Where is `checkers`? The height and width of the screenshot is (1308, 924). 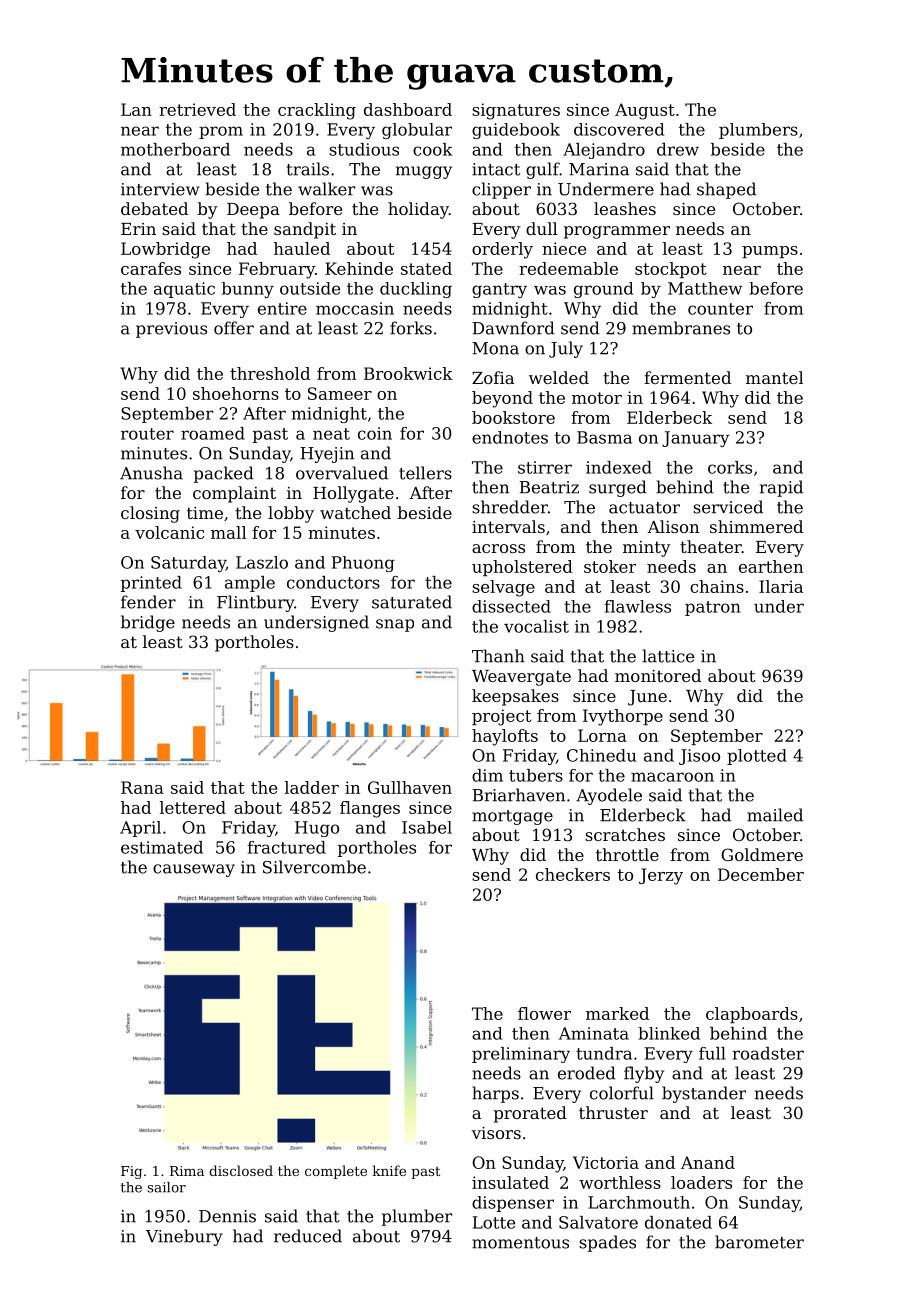
checkers is located at coordinates (573, 874).
